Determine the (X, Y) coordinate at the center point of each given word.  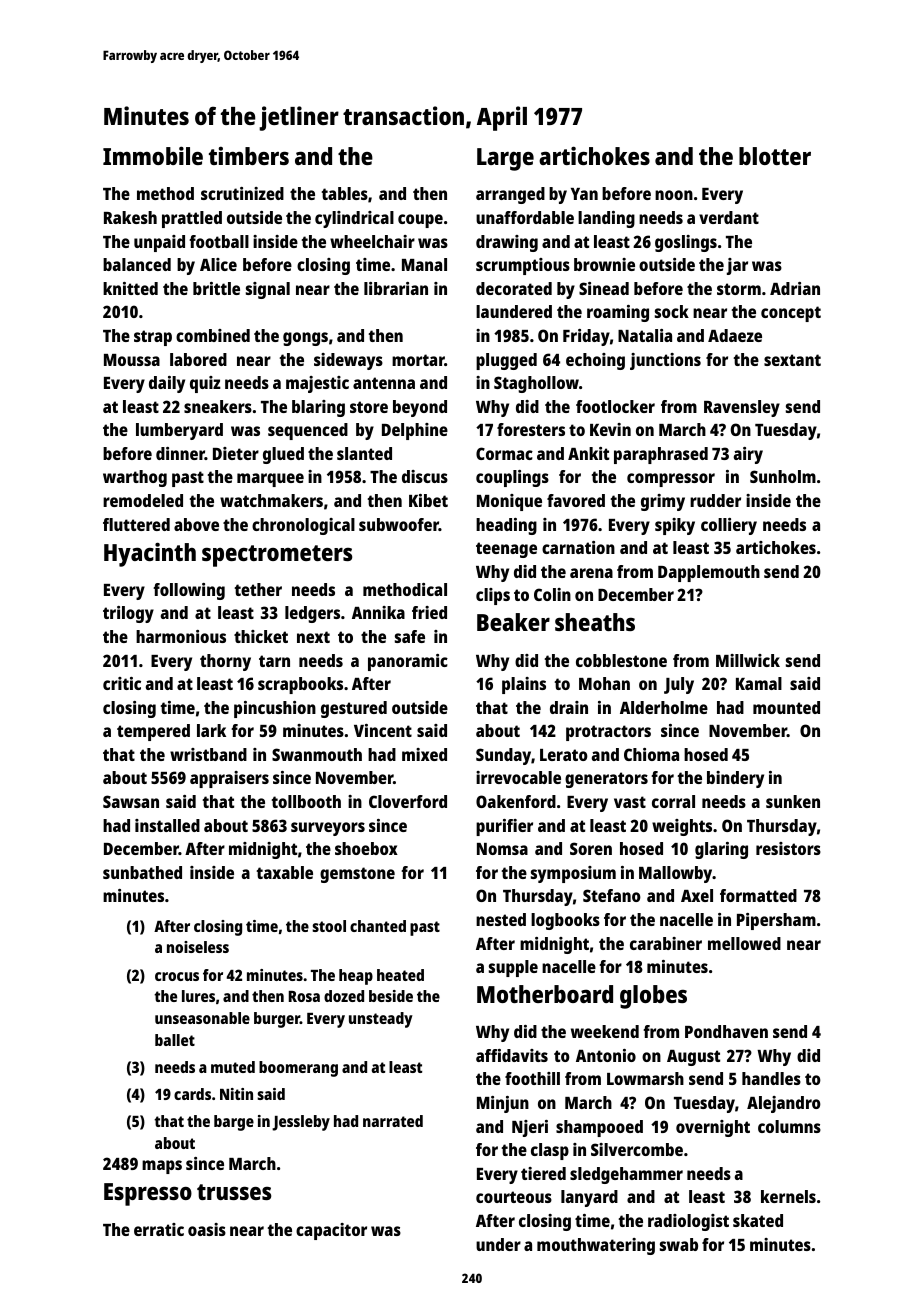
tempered (153, 732)
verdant (729, 217)
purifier (504, 827)
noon (674, 195)
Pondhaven (726, 1031)
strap (153, 338)
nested (501, 919)
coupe (420, 221)
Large (505, 159)
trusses (234, 1192)
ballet (175, 1040)
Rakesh (130, 217)
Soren (591, 848)
